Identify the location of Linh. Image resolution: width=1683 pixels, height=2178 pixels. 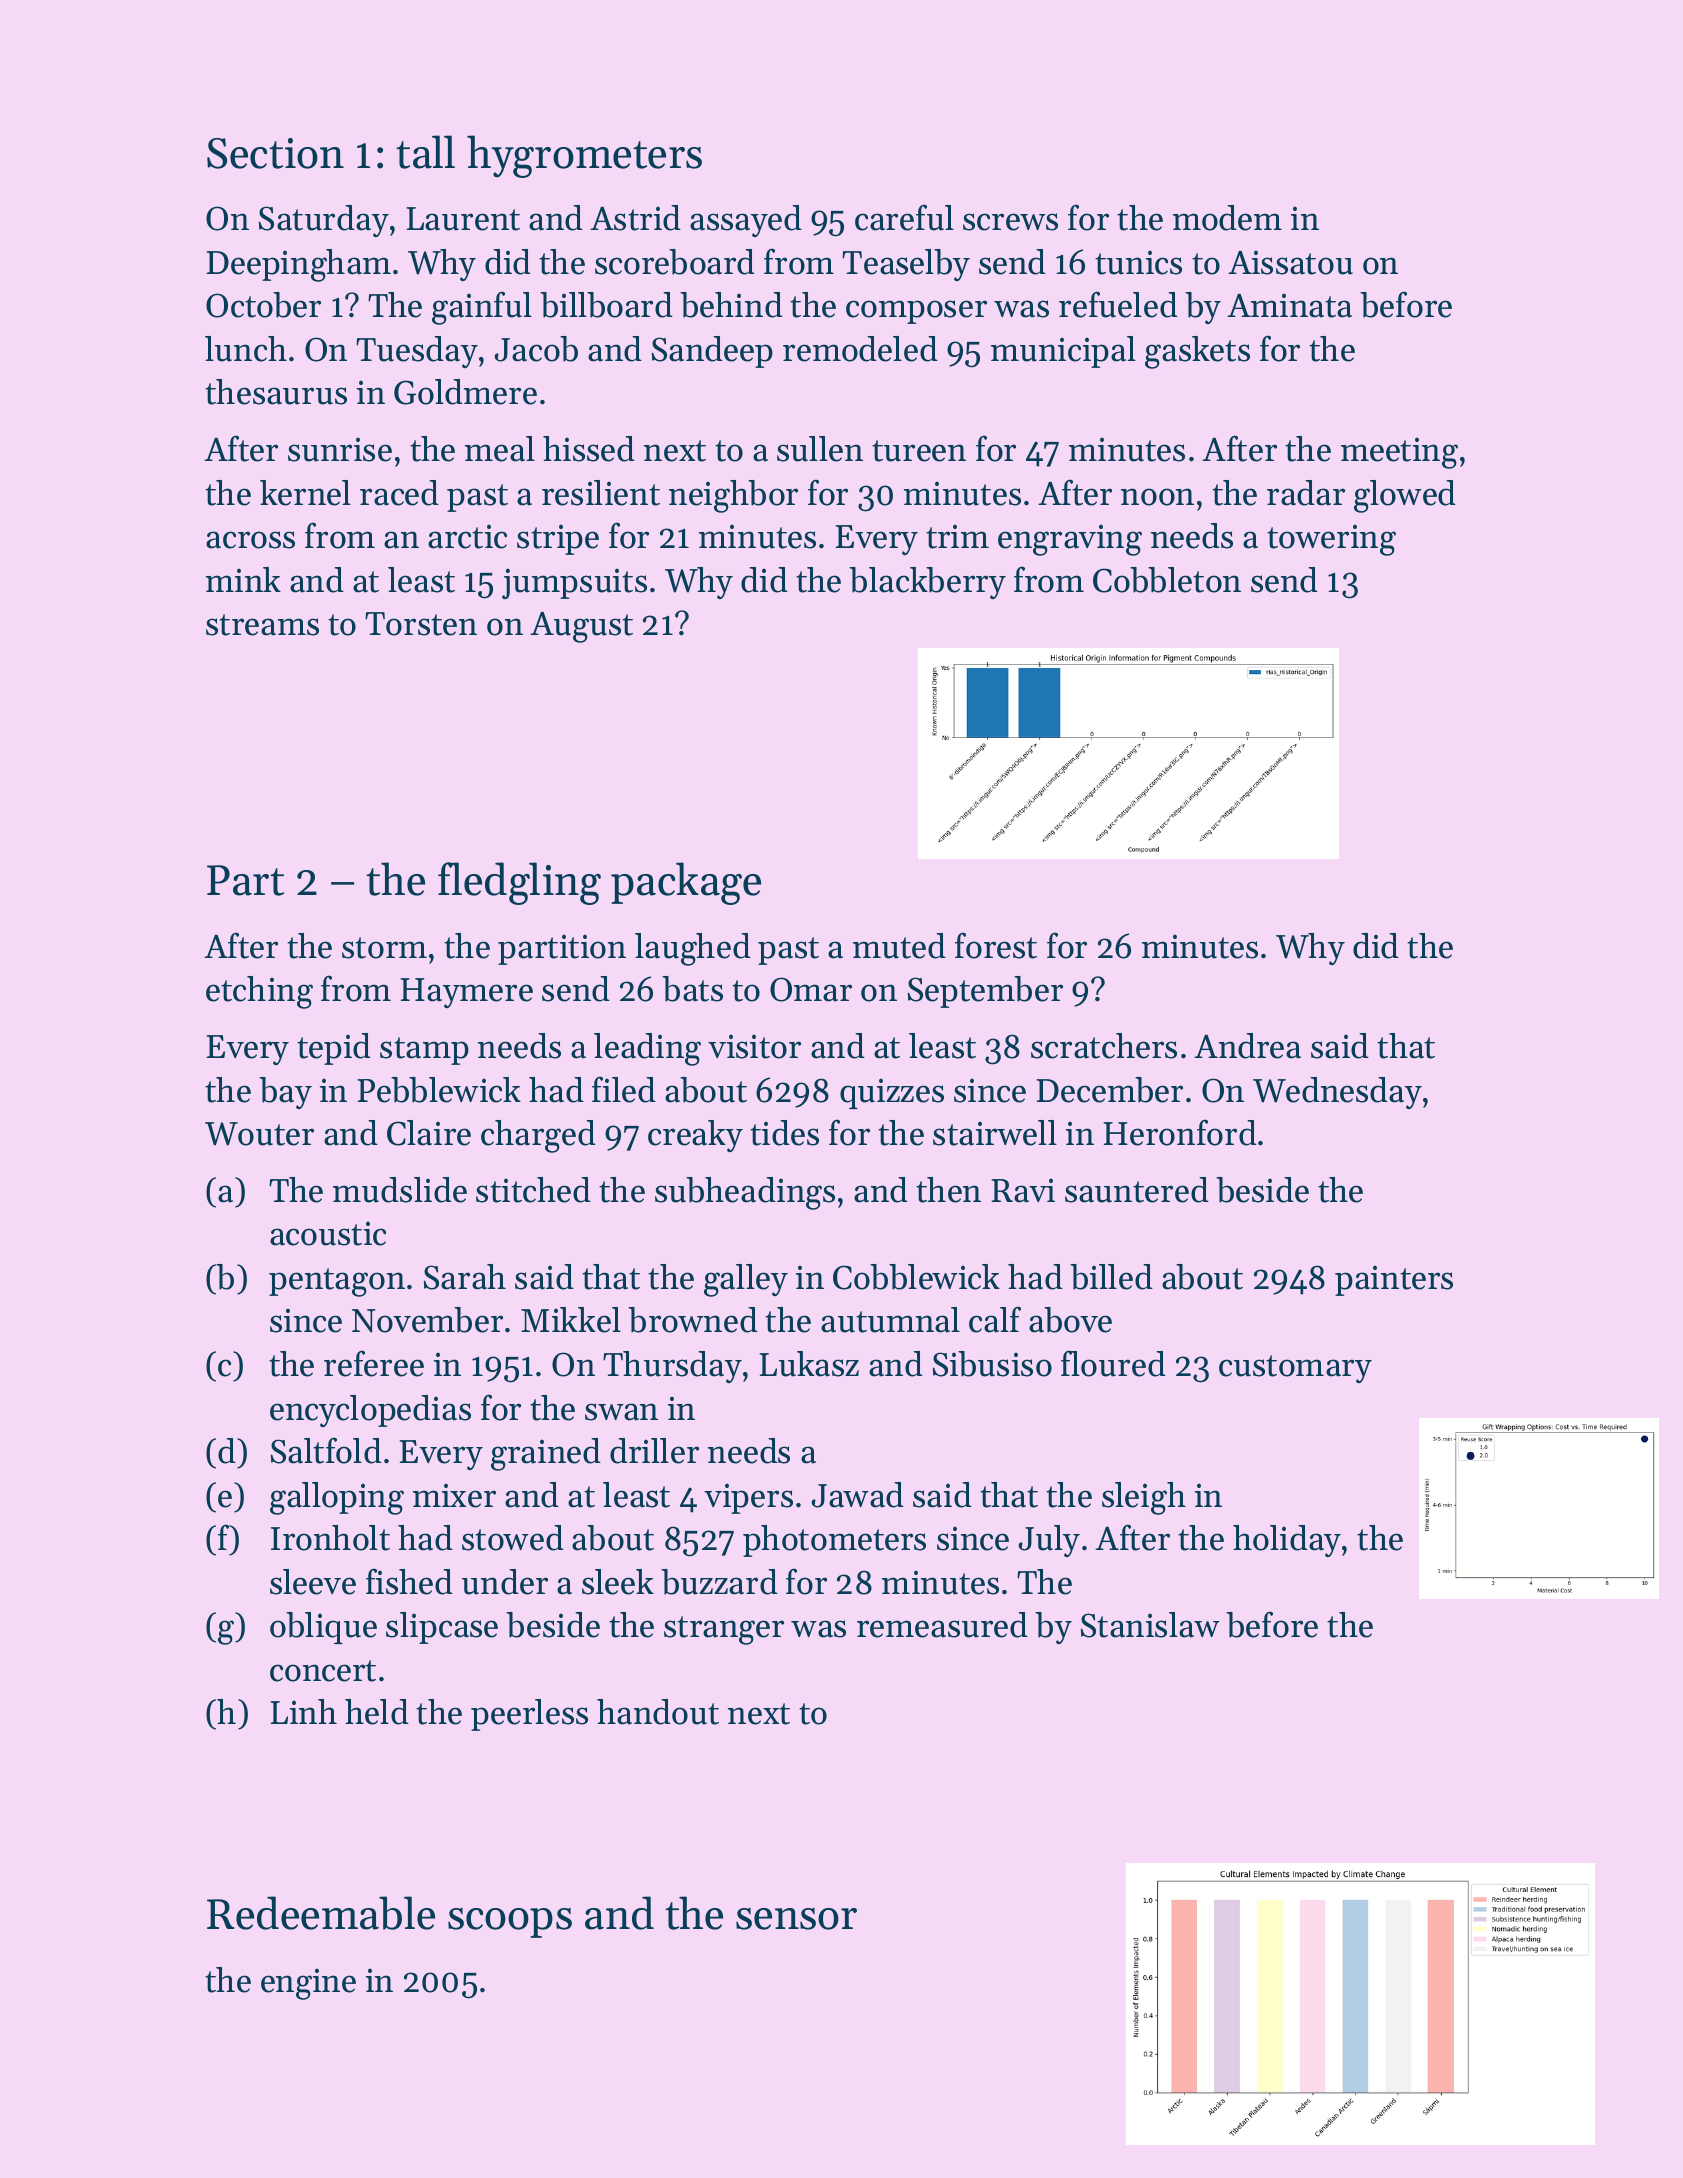
(303, 1711).
